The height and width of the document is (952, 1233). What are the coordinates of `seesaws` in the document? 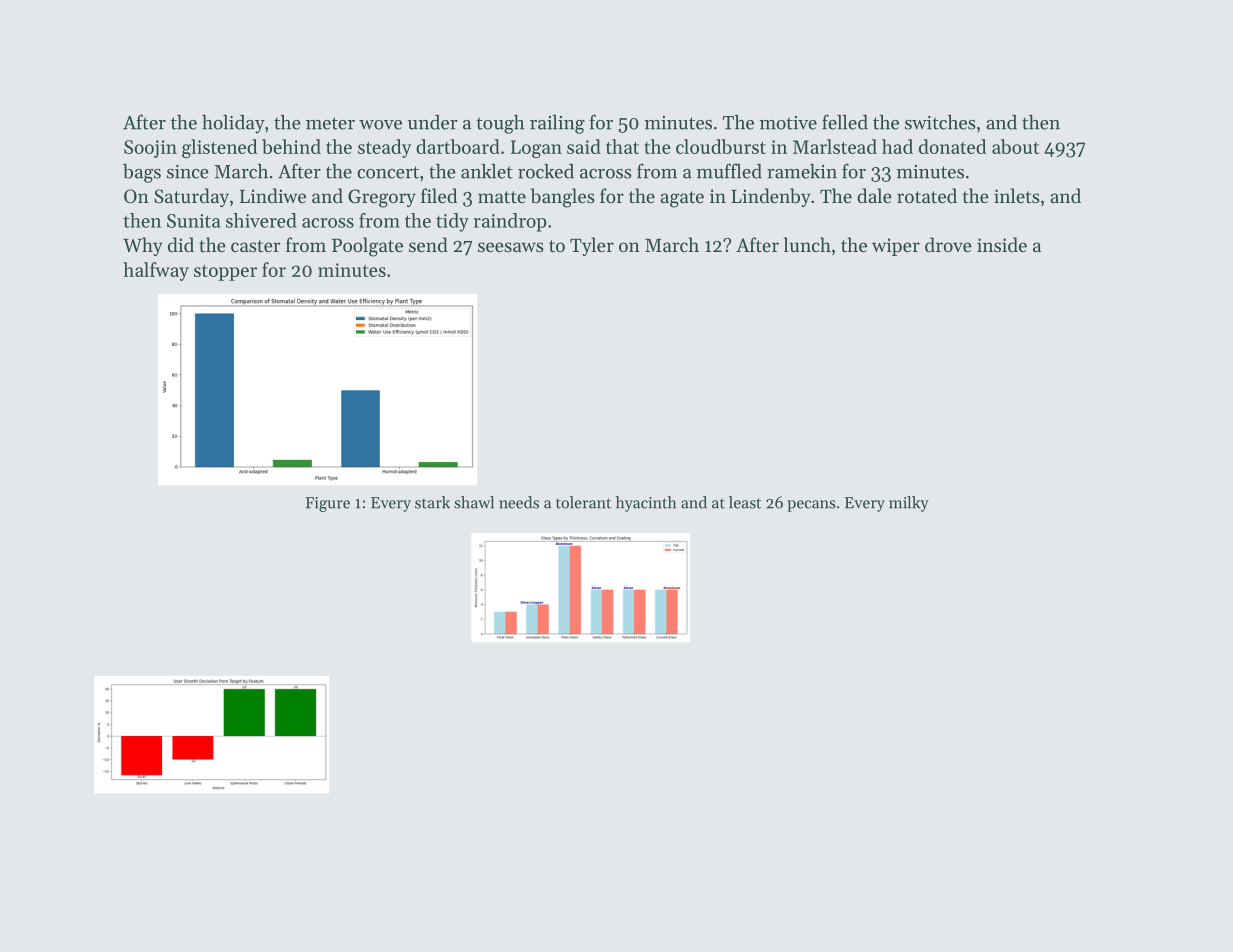 It's located at (511, 247).
